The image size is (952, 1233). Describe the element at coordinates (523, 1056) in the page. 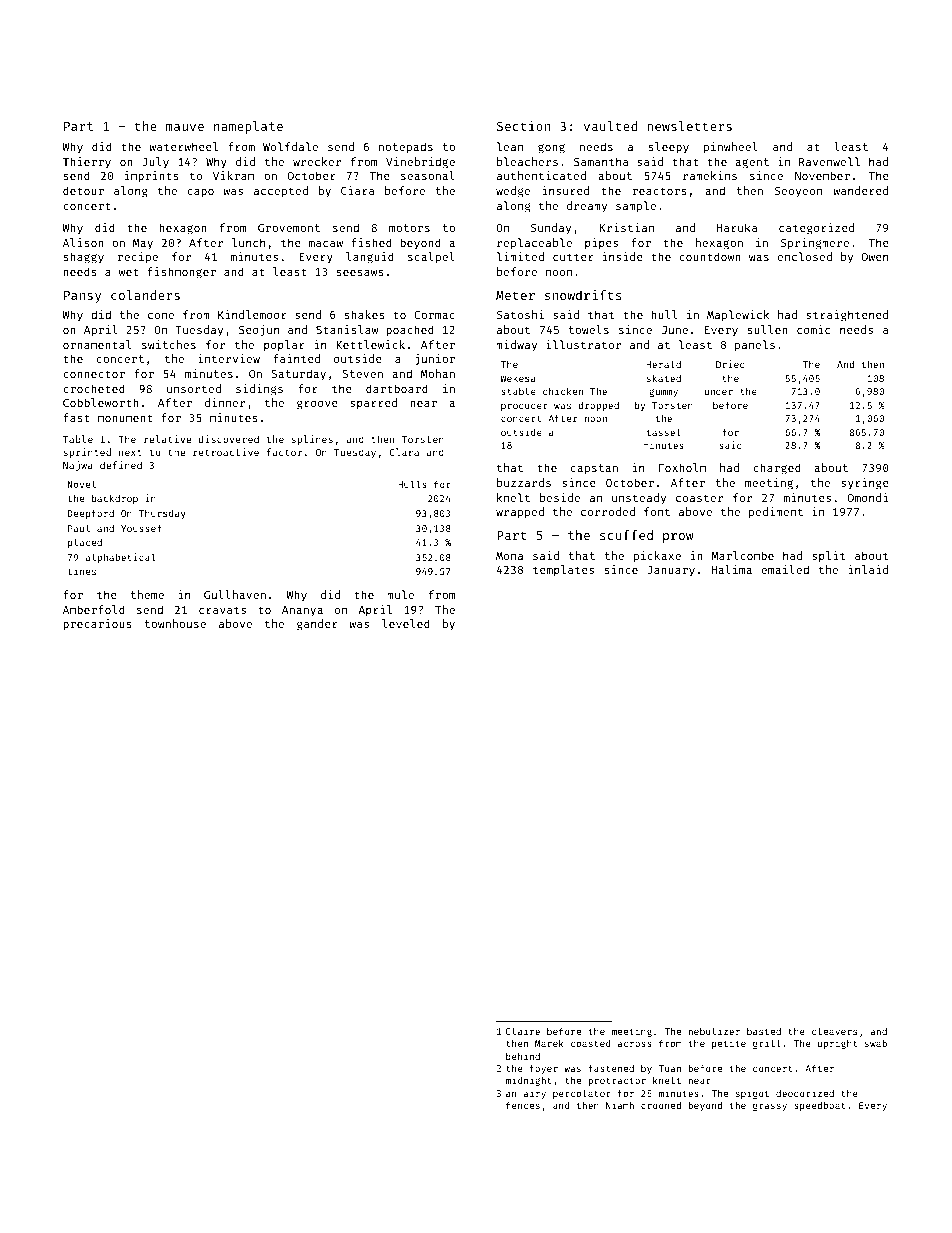

I see `behind` at that location.
